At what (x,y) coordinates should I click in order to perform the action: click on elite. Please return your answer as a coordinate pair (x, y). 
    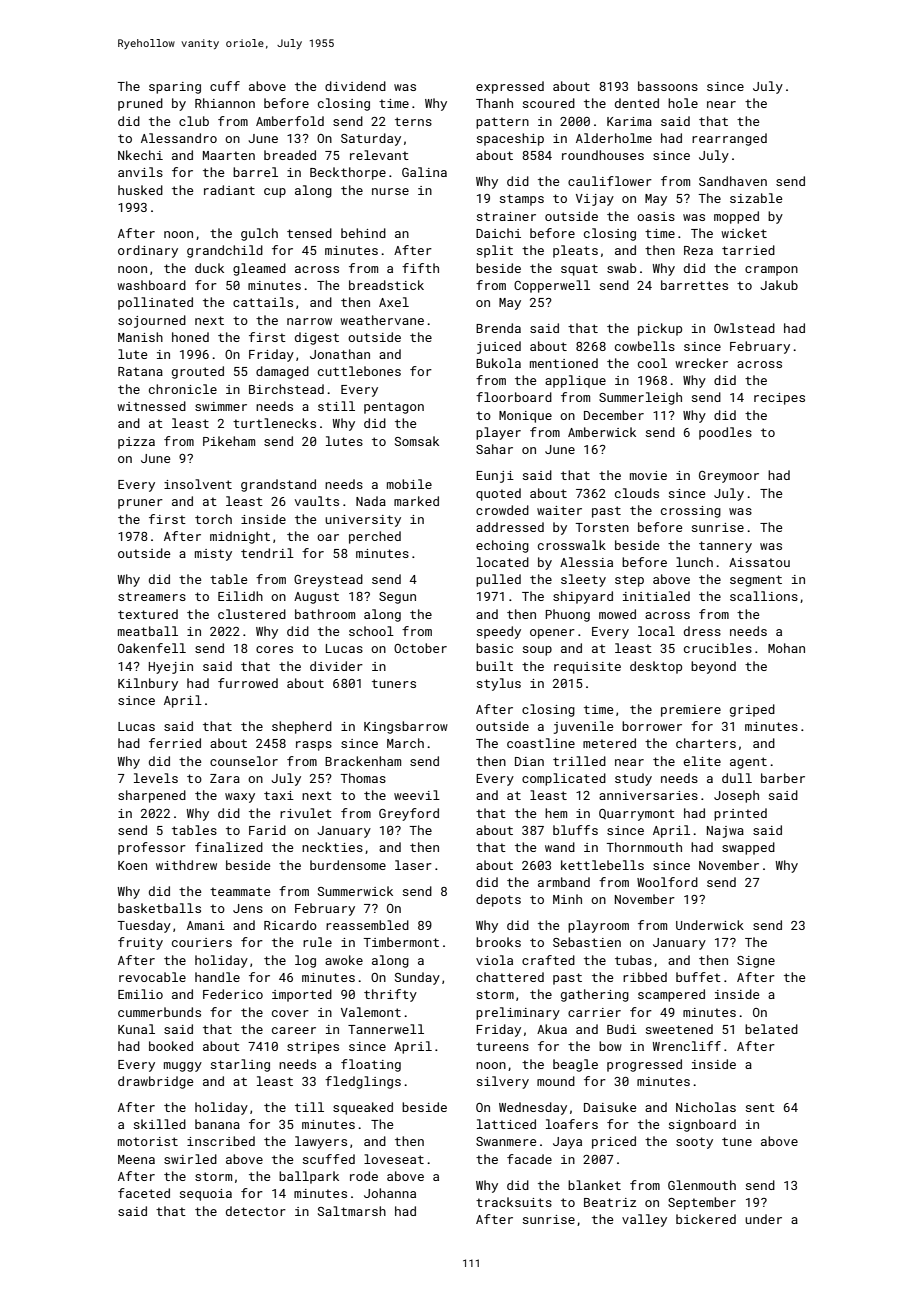
    Looking at the image, I should click on (702, 761).
